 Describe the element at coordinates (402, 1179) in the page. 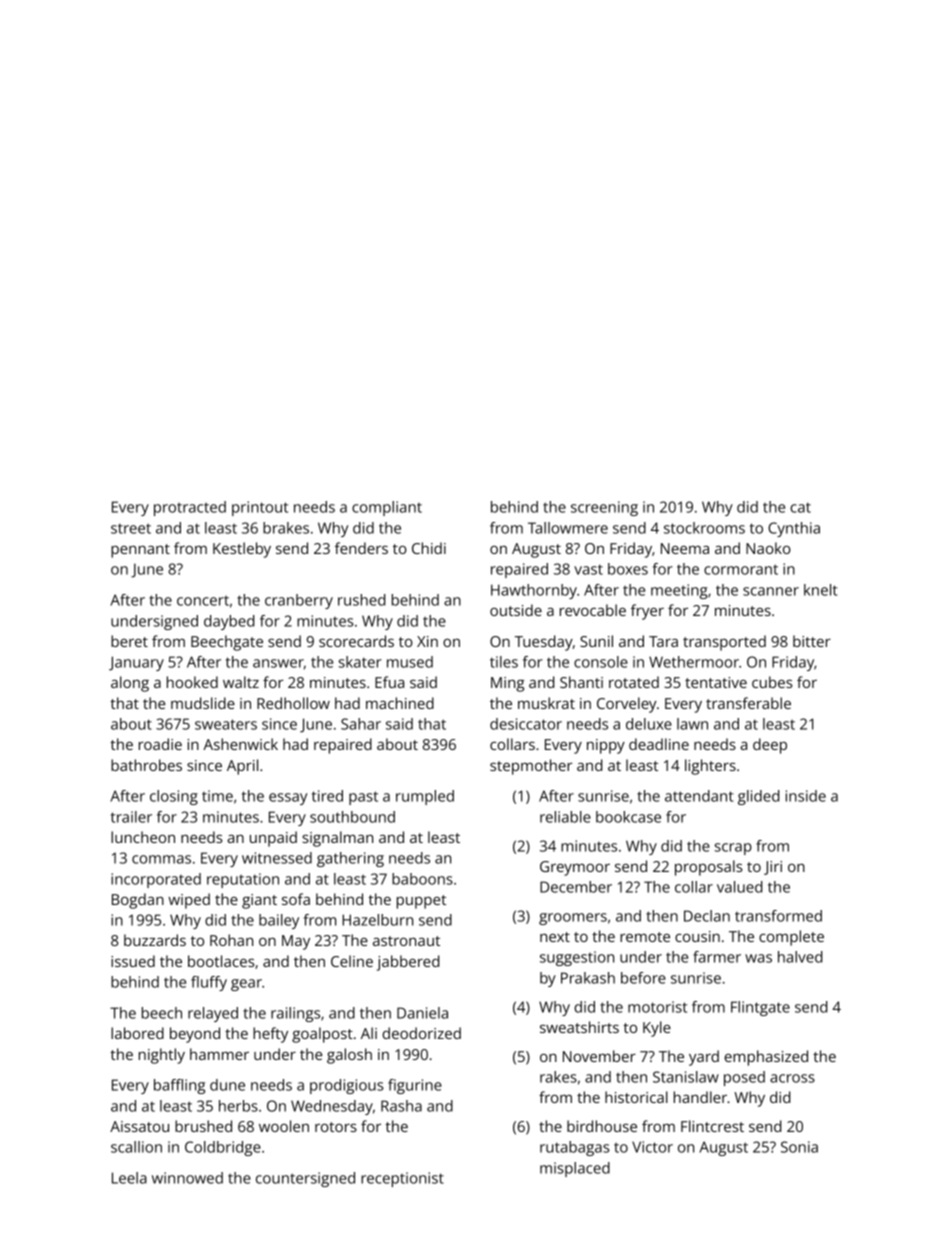

I see `receptionist` at that location.
